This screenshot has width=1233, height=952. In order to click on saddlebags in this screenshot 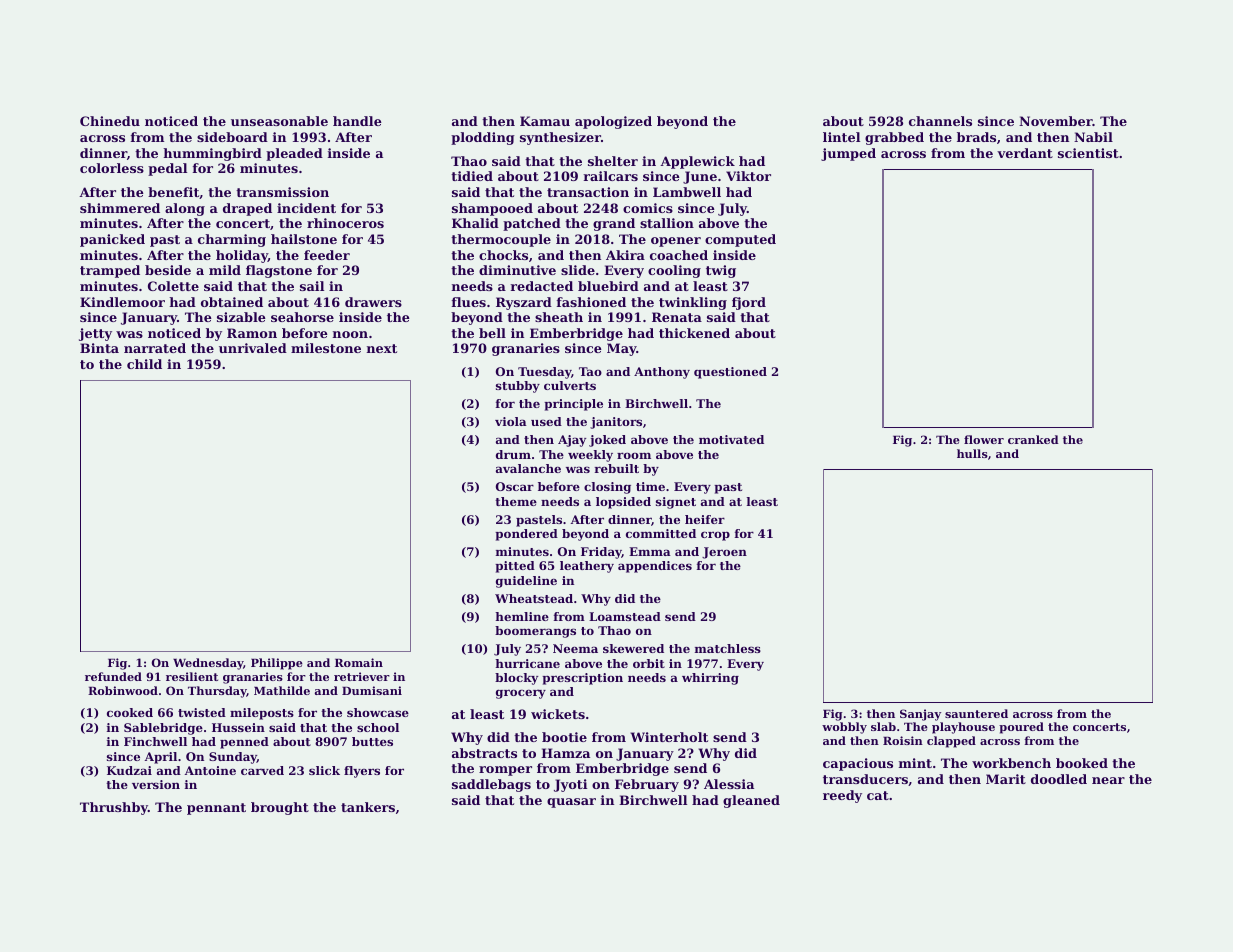, I will do `click(491, 785)`.
